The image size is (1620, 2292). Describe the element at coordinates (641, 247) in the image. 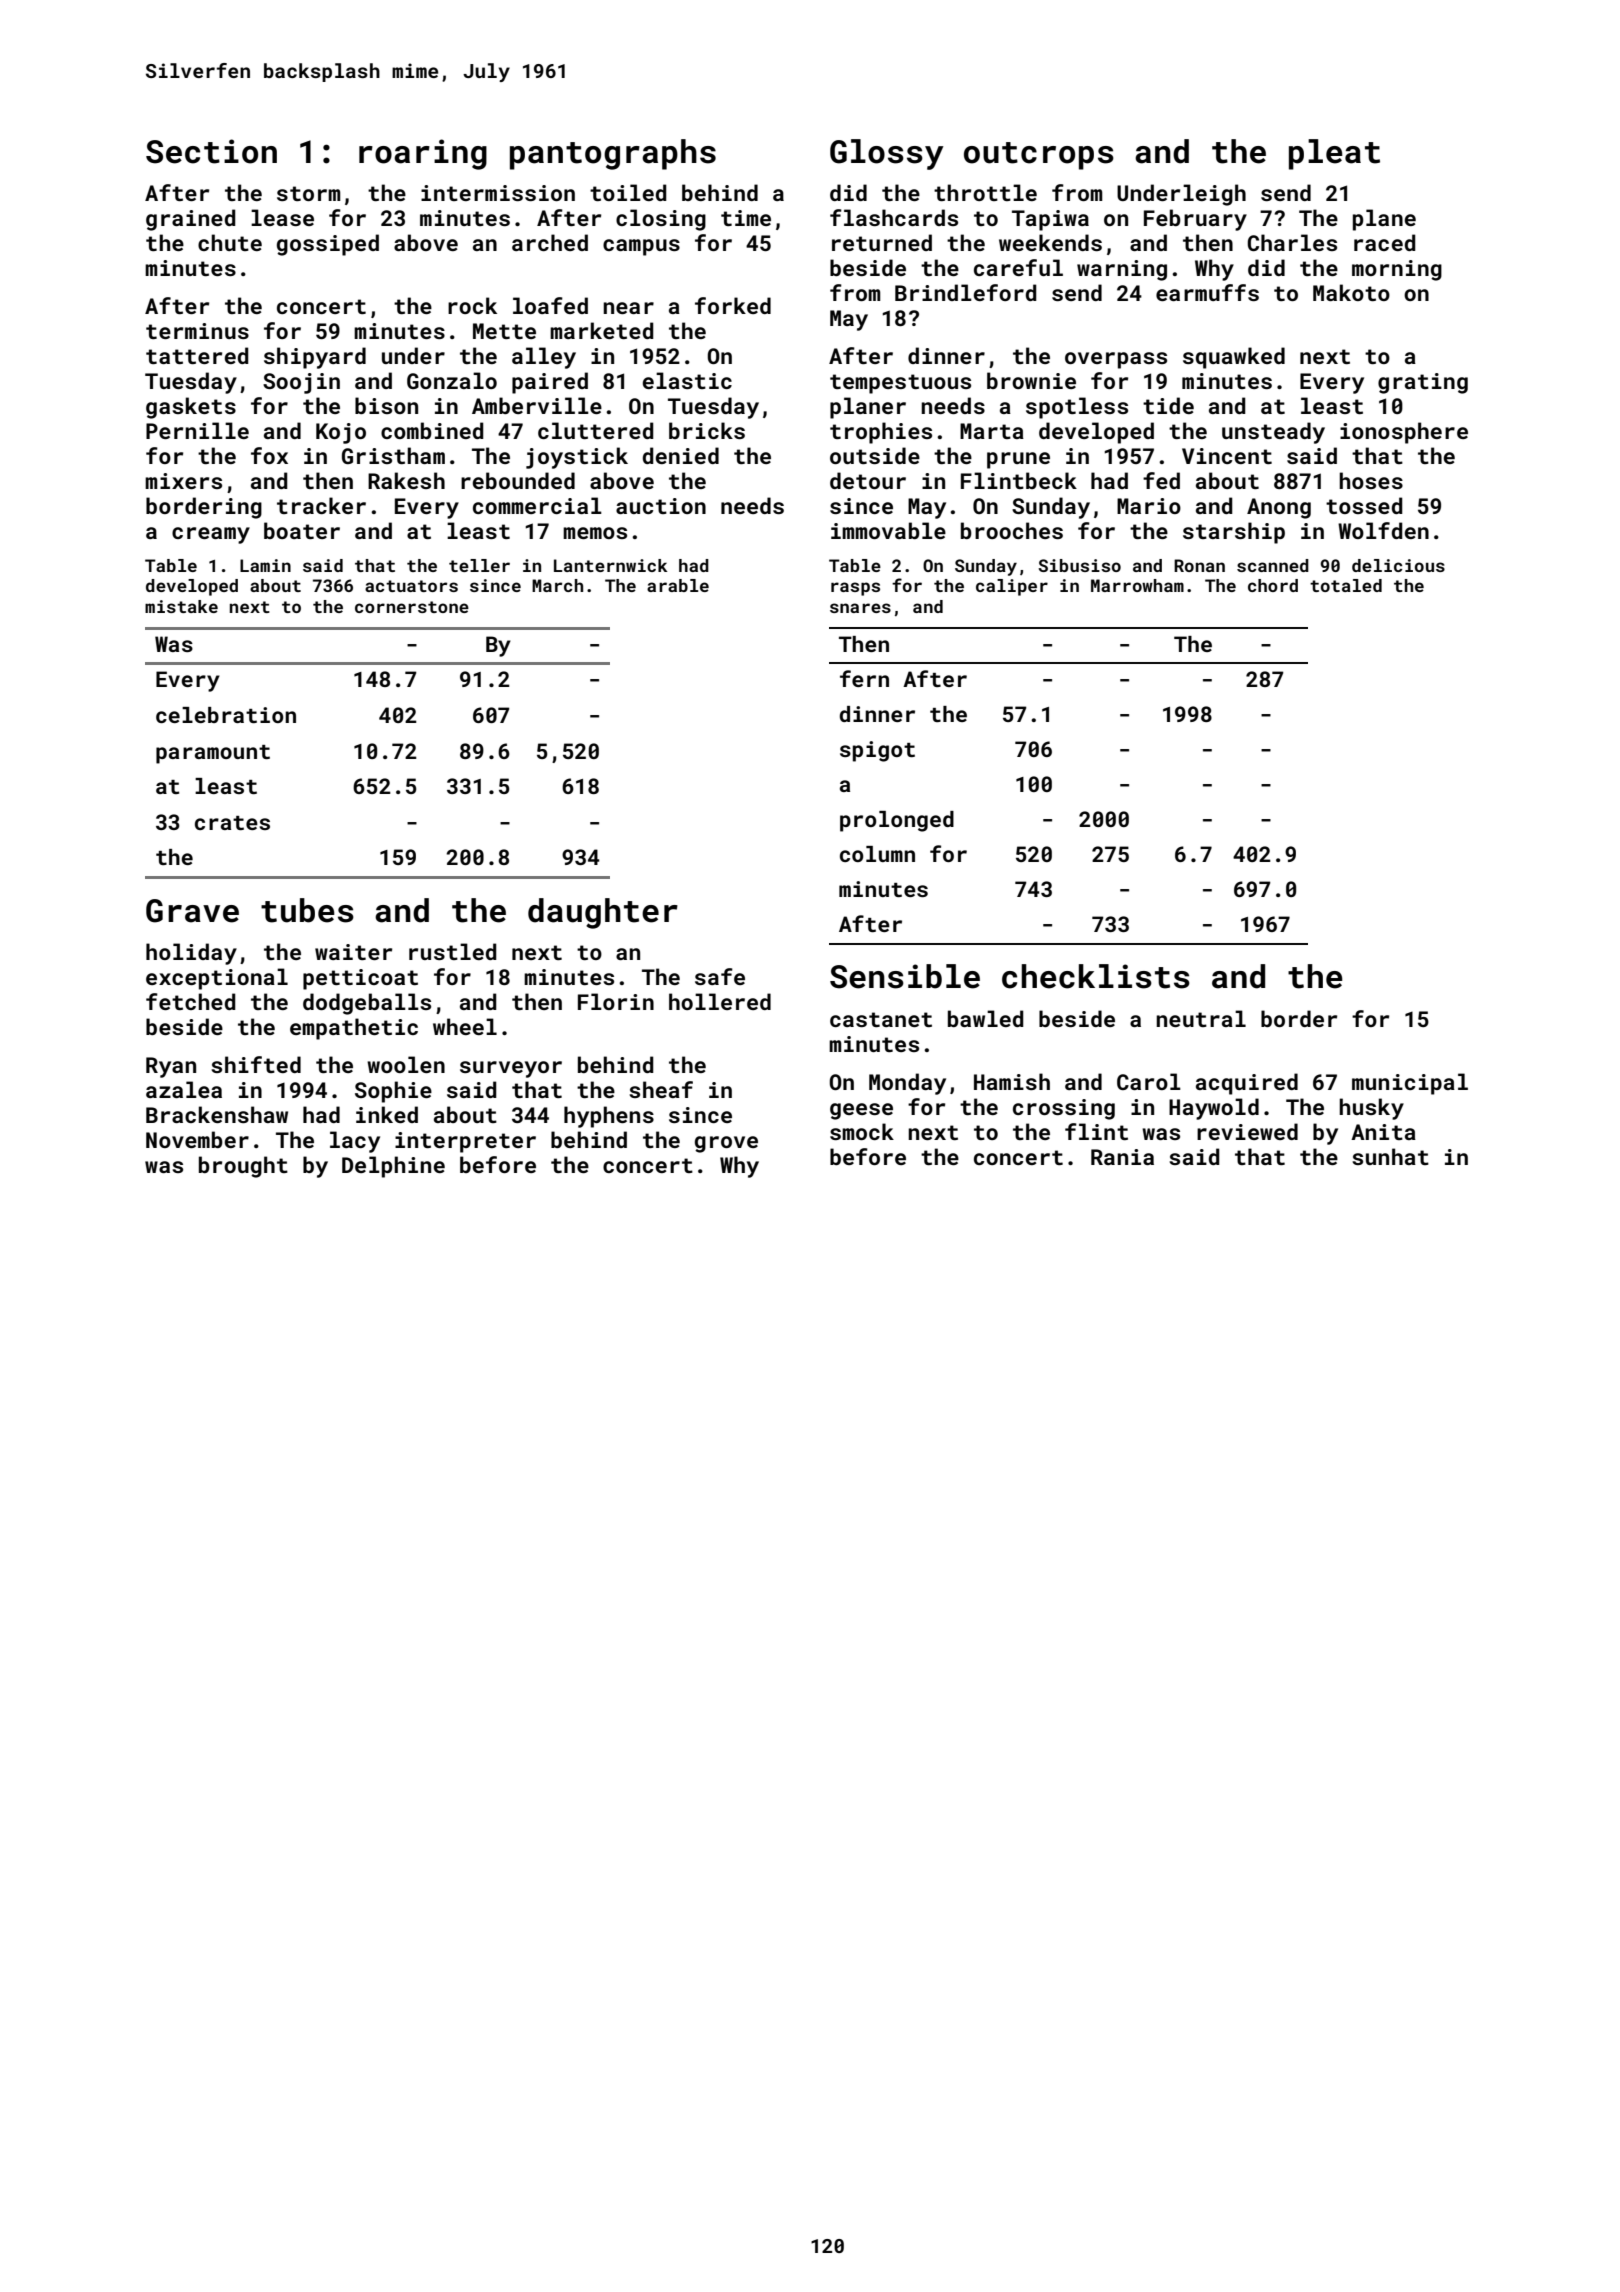

I see `campus` at that location.
